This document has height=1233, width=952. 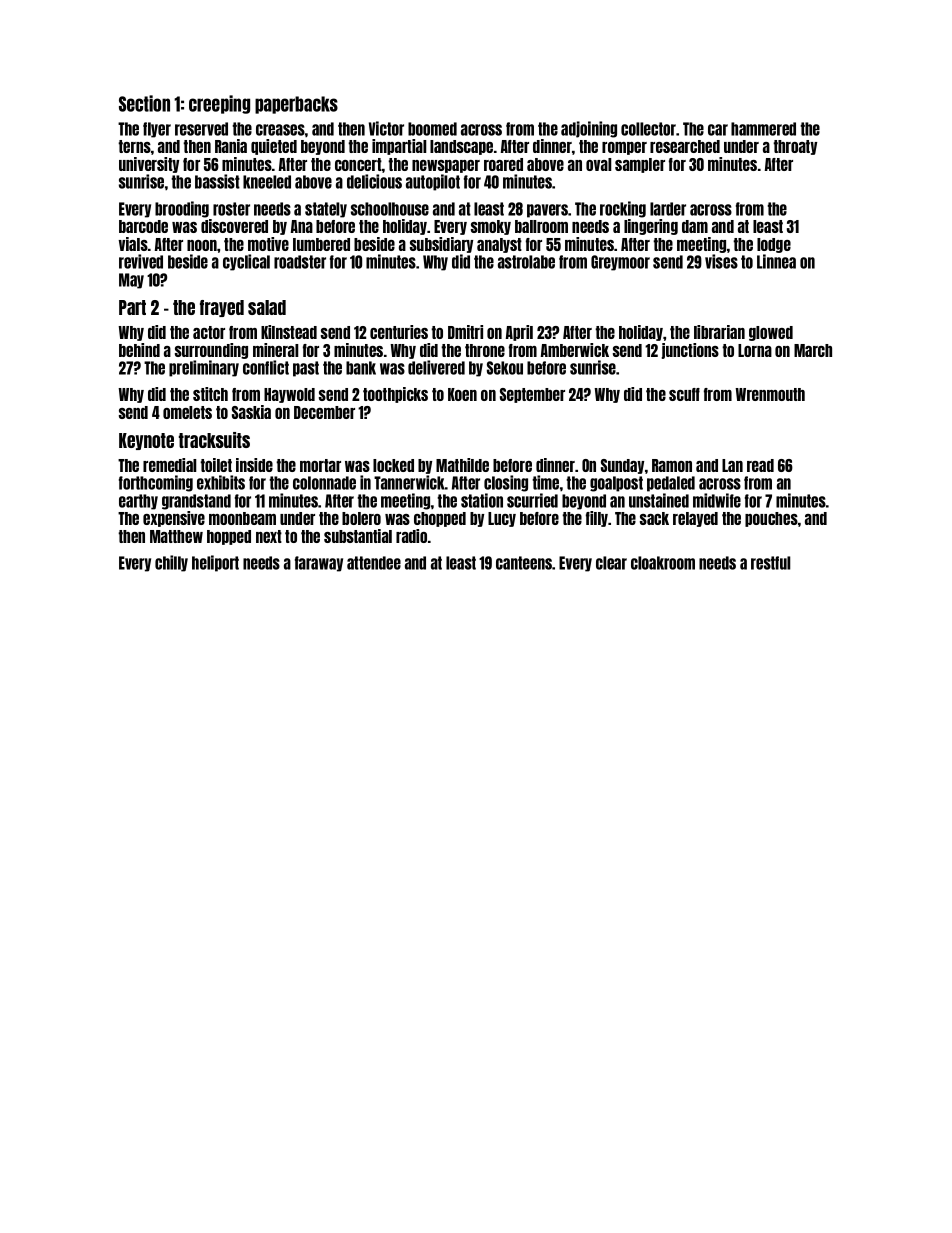 I want to click on attendee, so click(x=374, y=563).
